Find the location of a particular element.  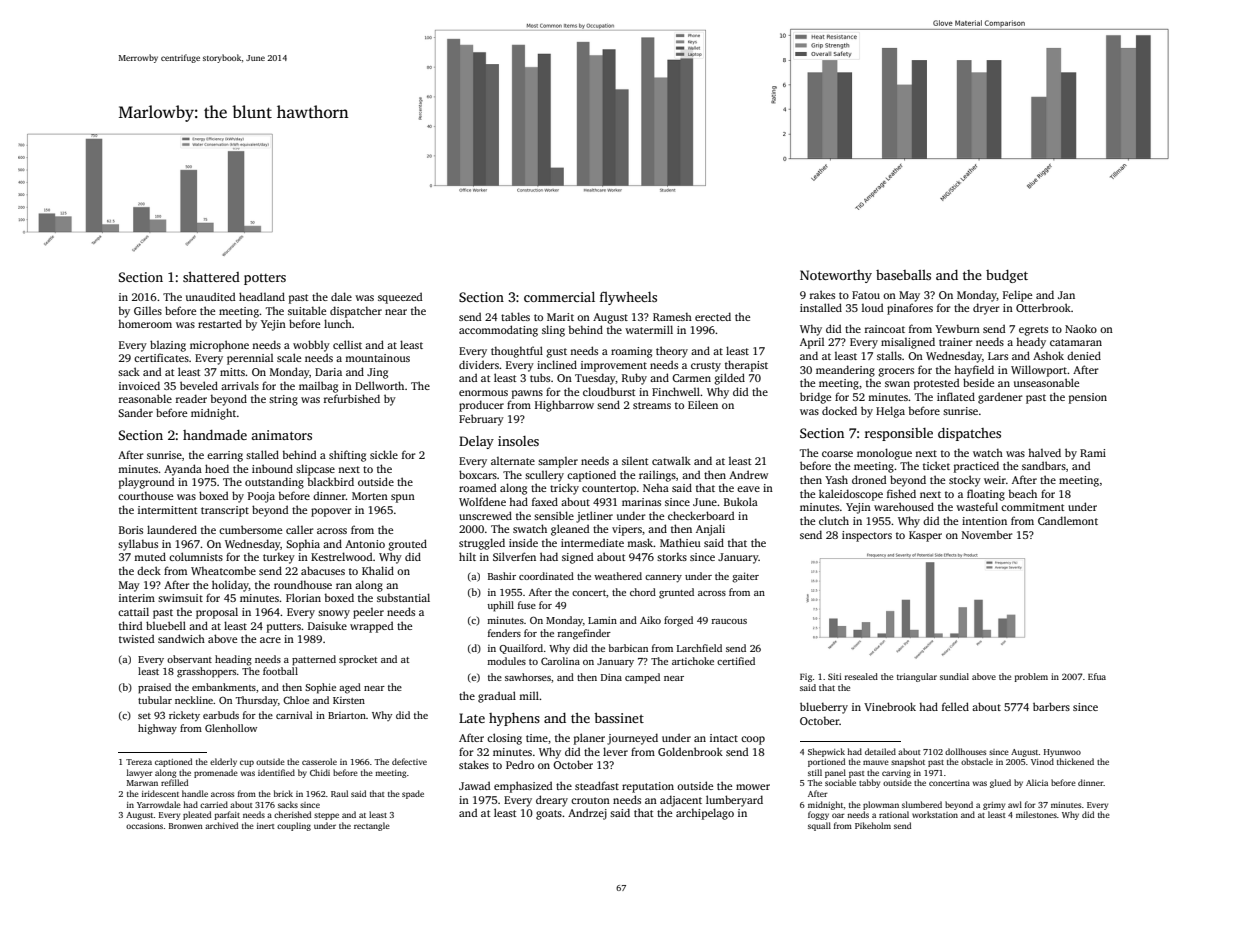

occasions is located at coordinates (144, 826).
